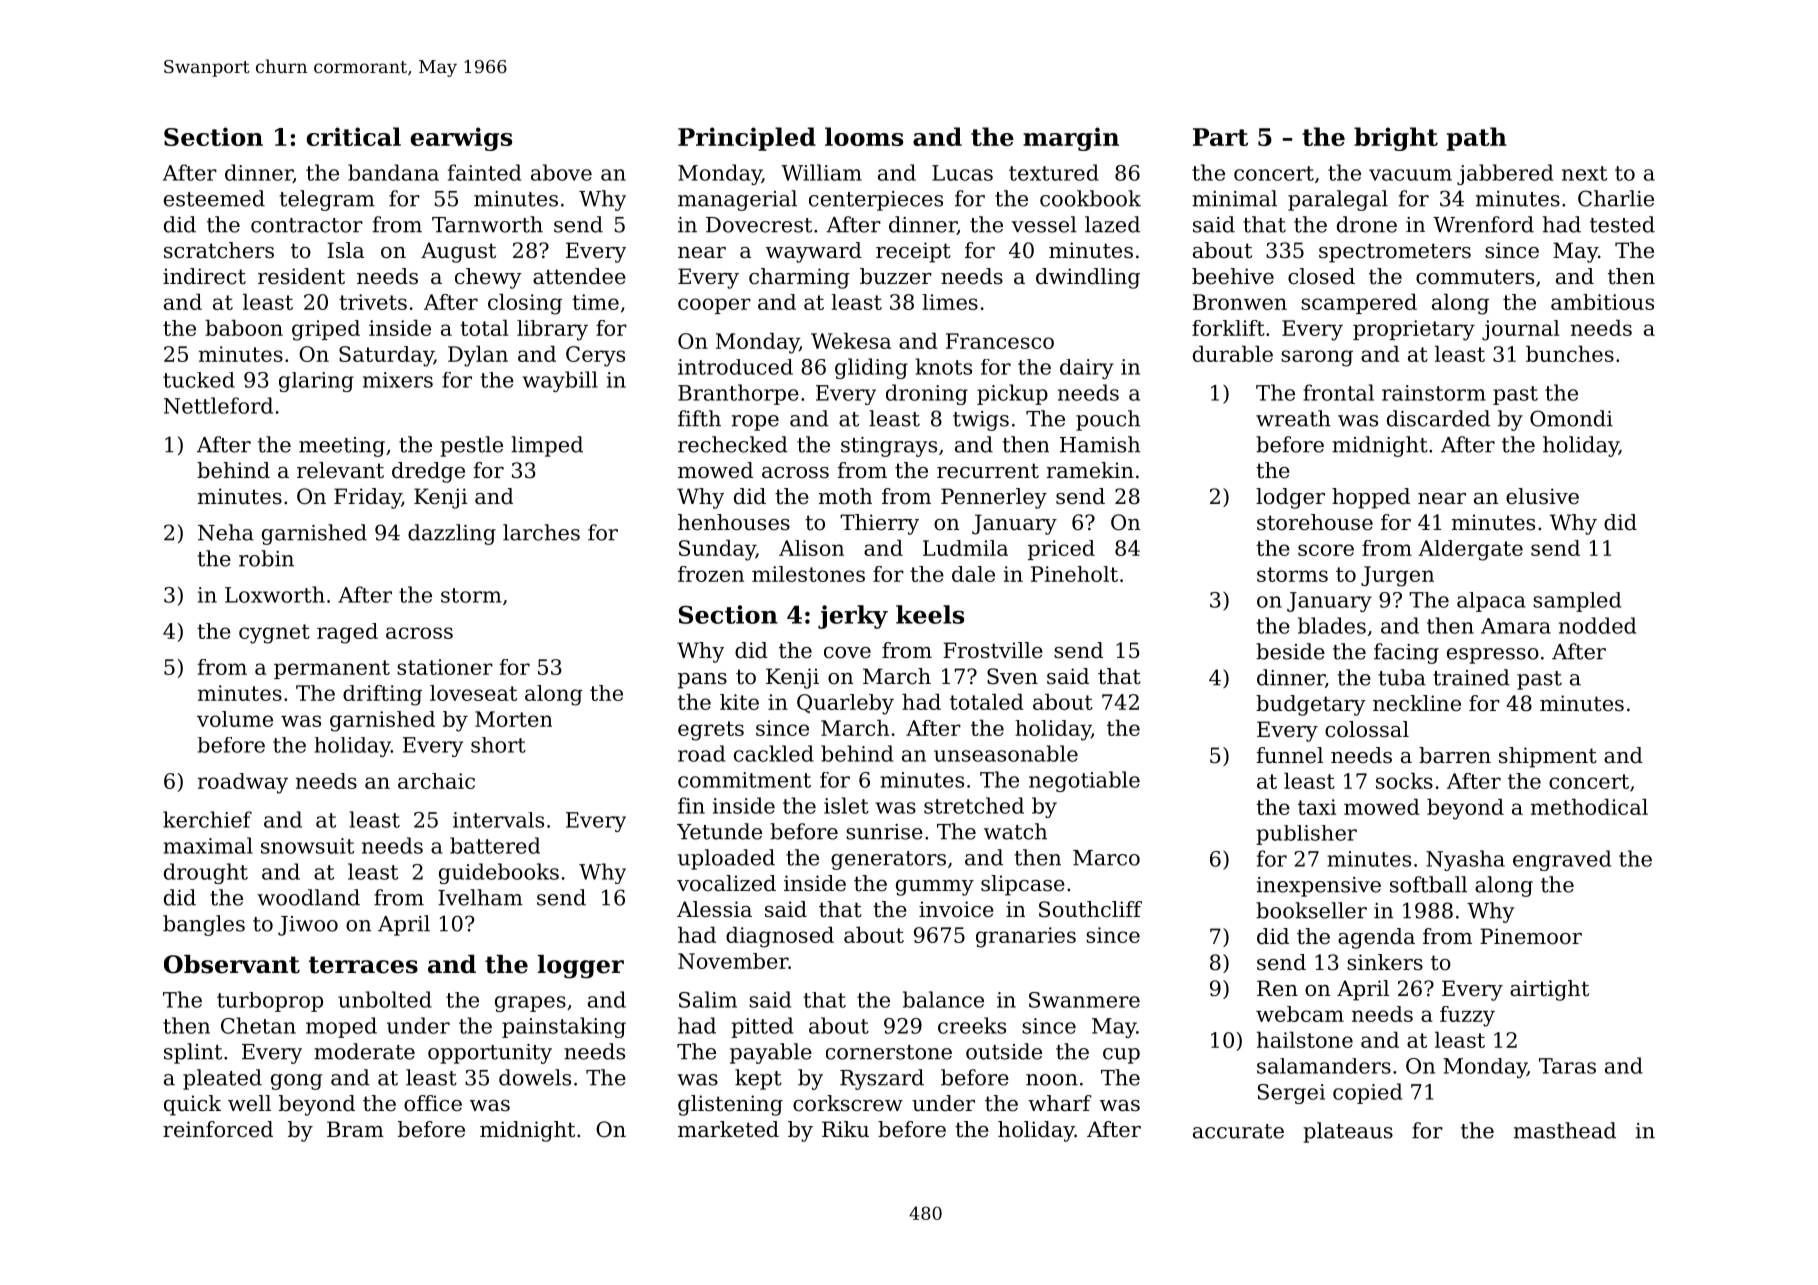  I want to click on discarded, so click(1438, 418).
